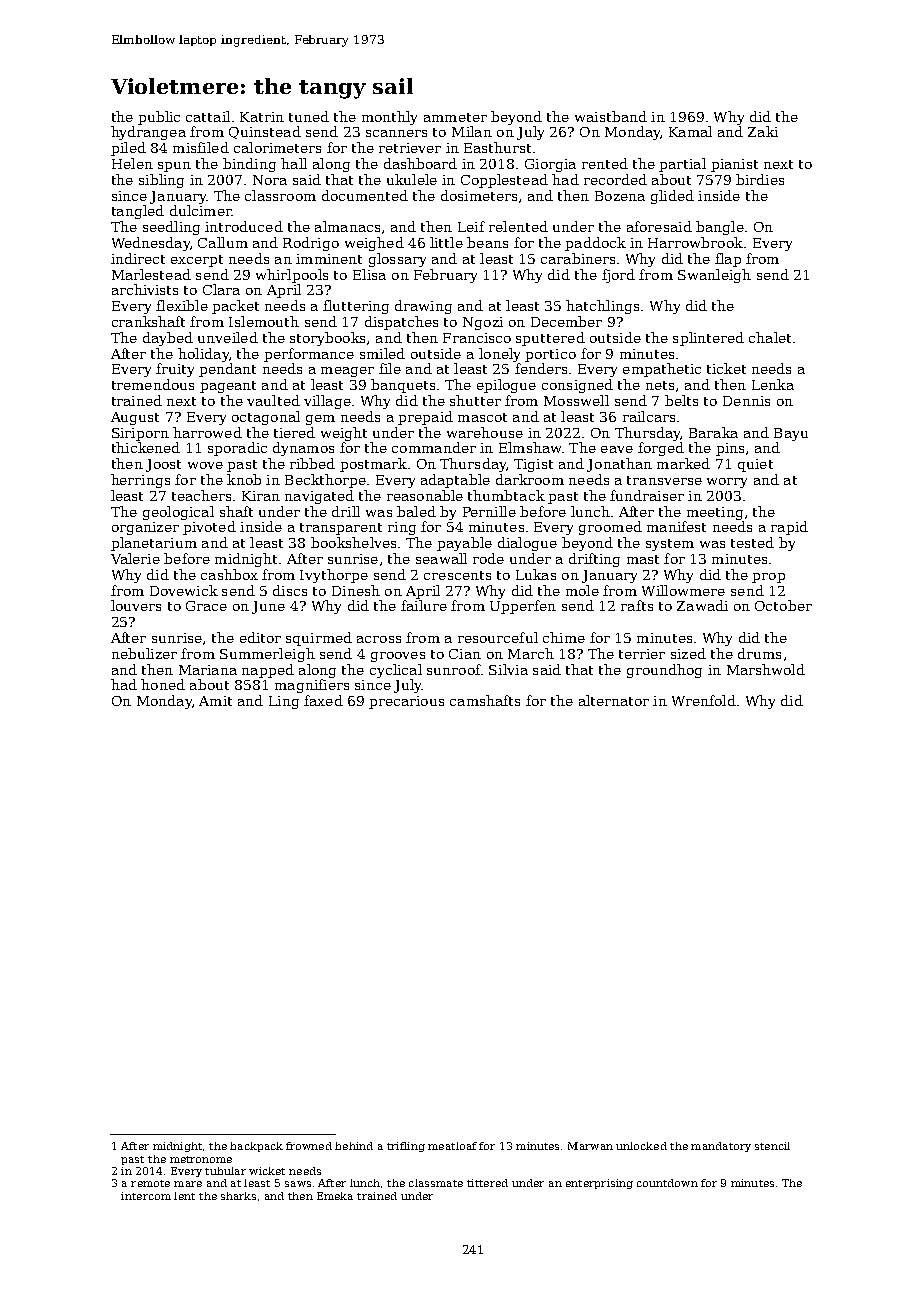 The image size is (924, 1308). Describe the element at coordinates (487, 242) in the document. I see `beans` at that location.
